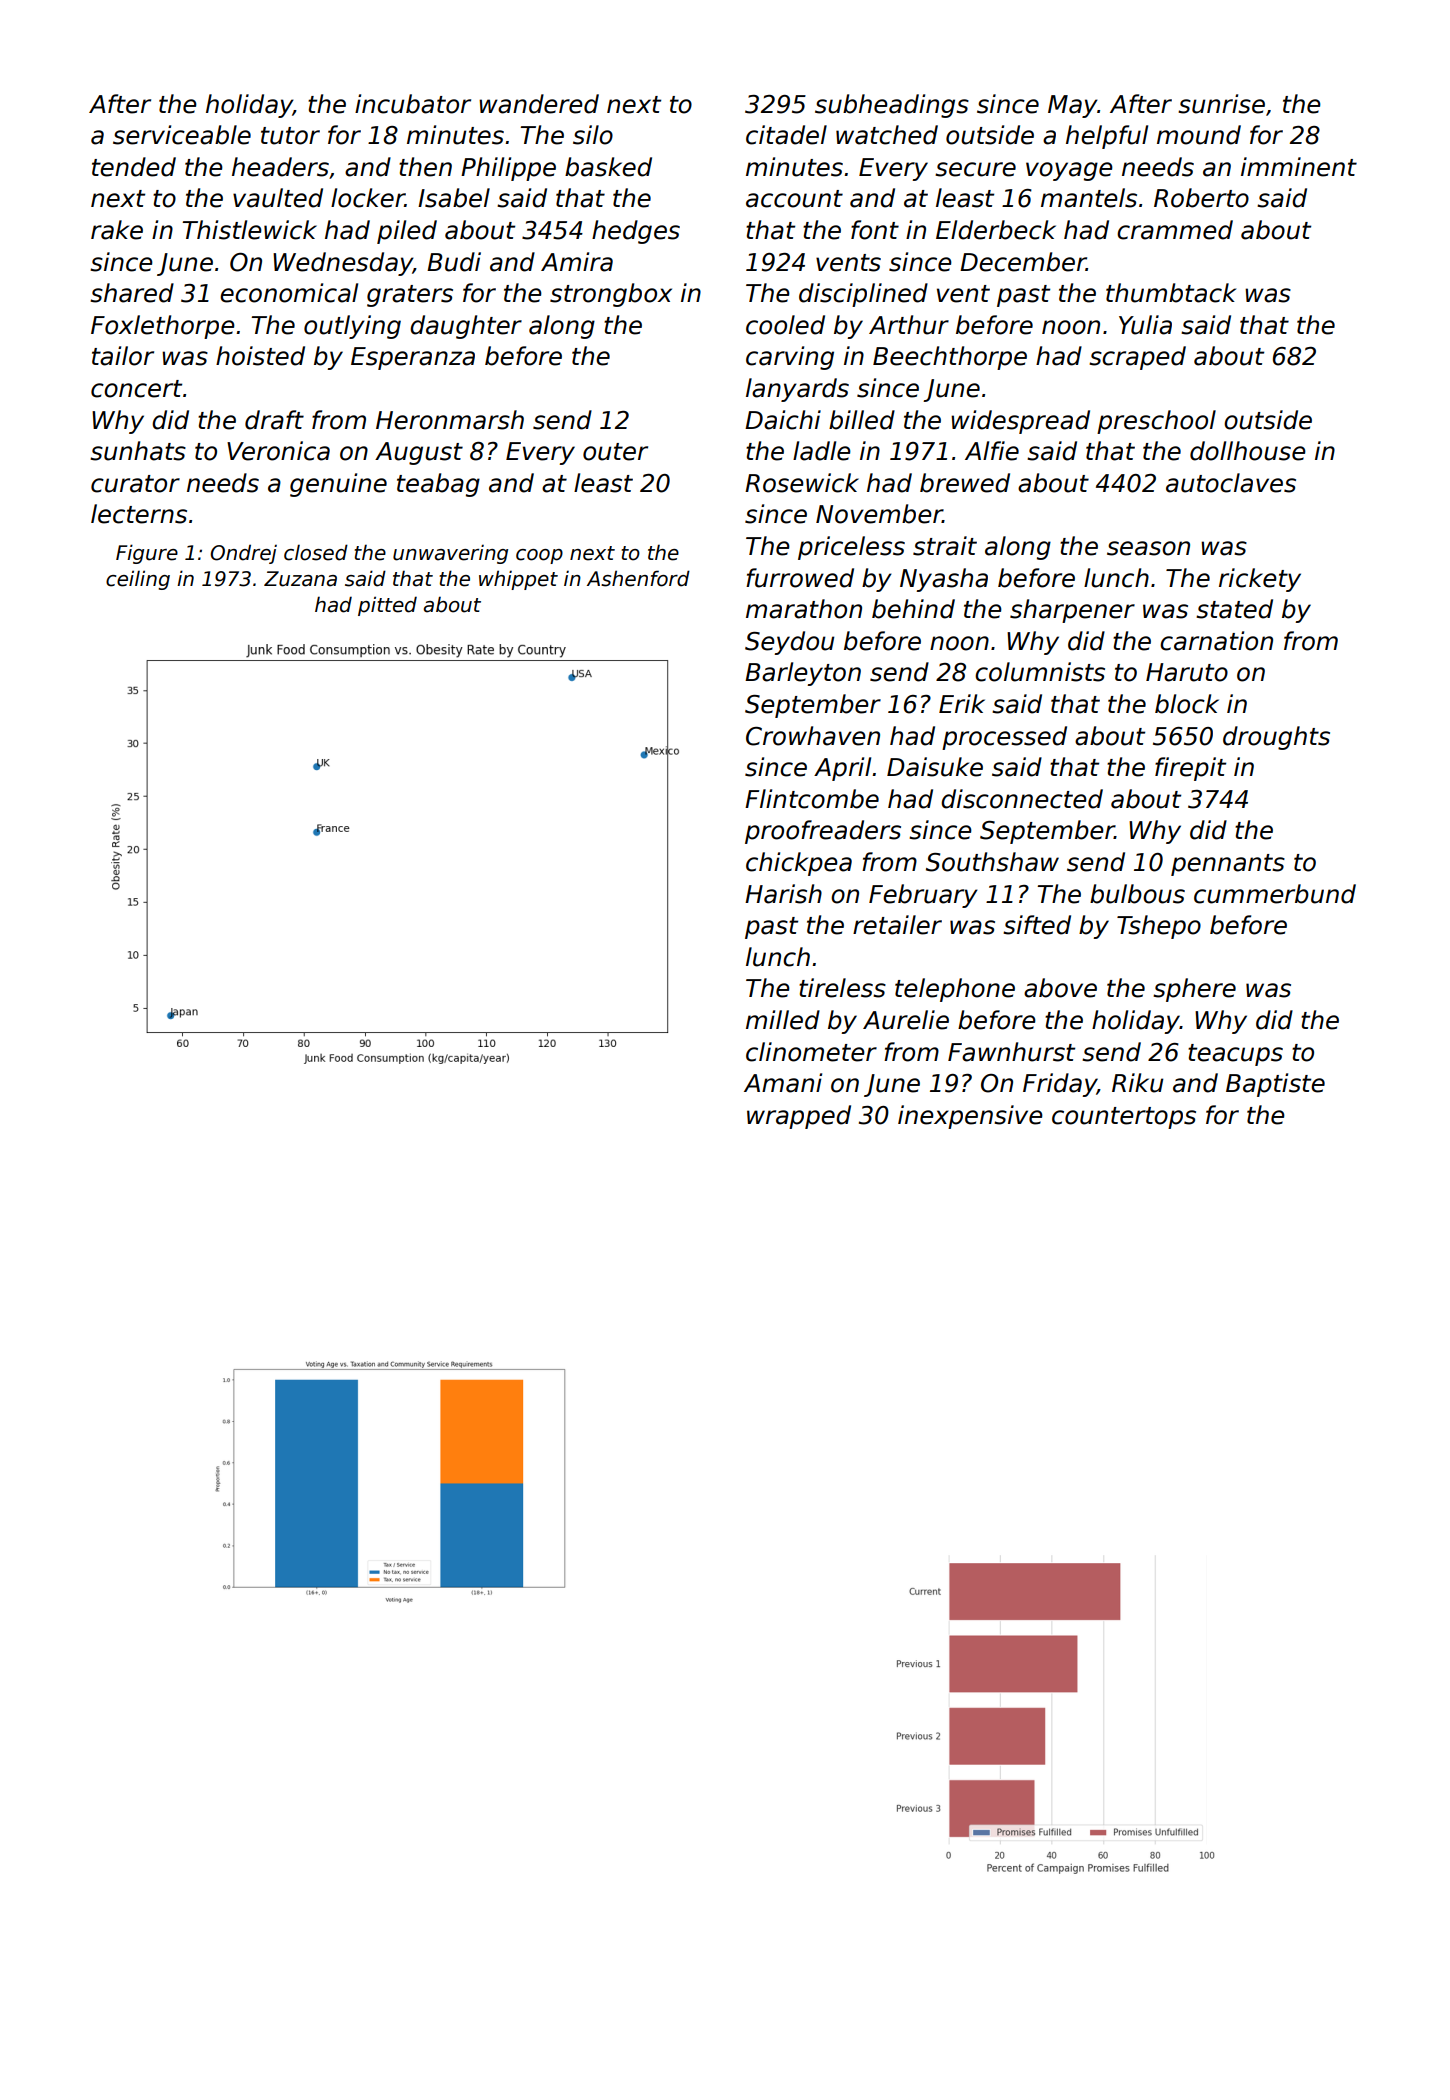  What do you see at coordinates (1275, 894) in the page?
I see `cummerbund` at bounding box center [1275, 894].
